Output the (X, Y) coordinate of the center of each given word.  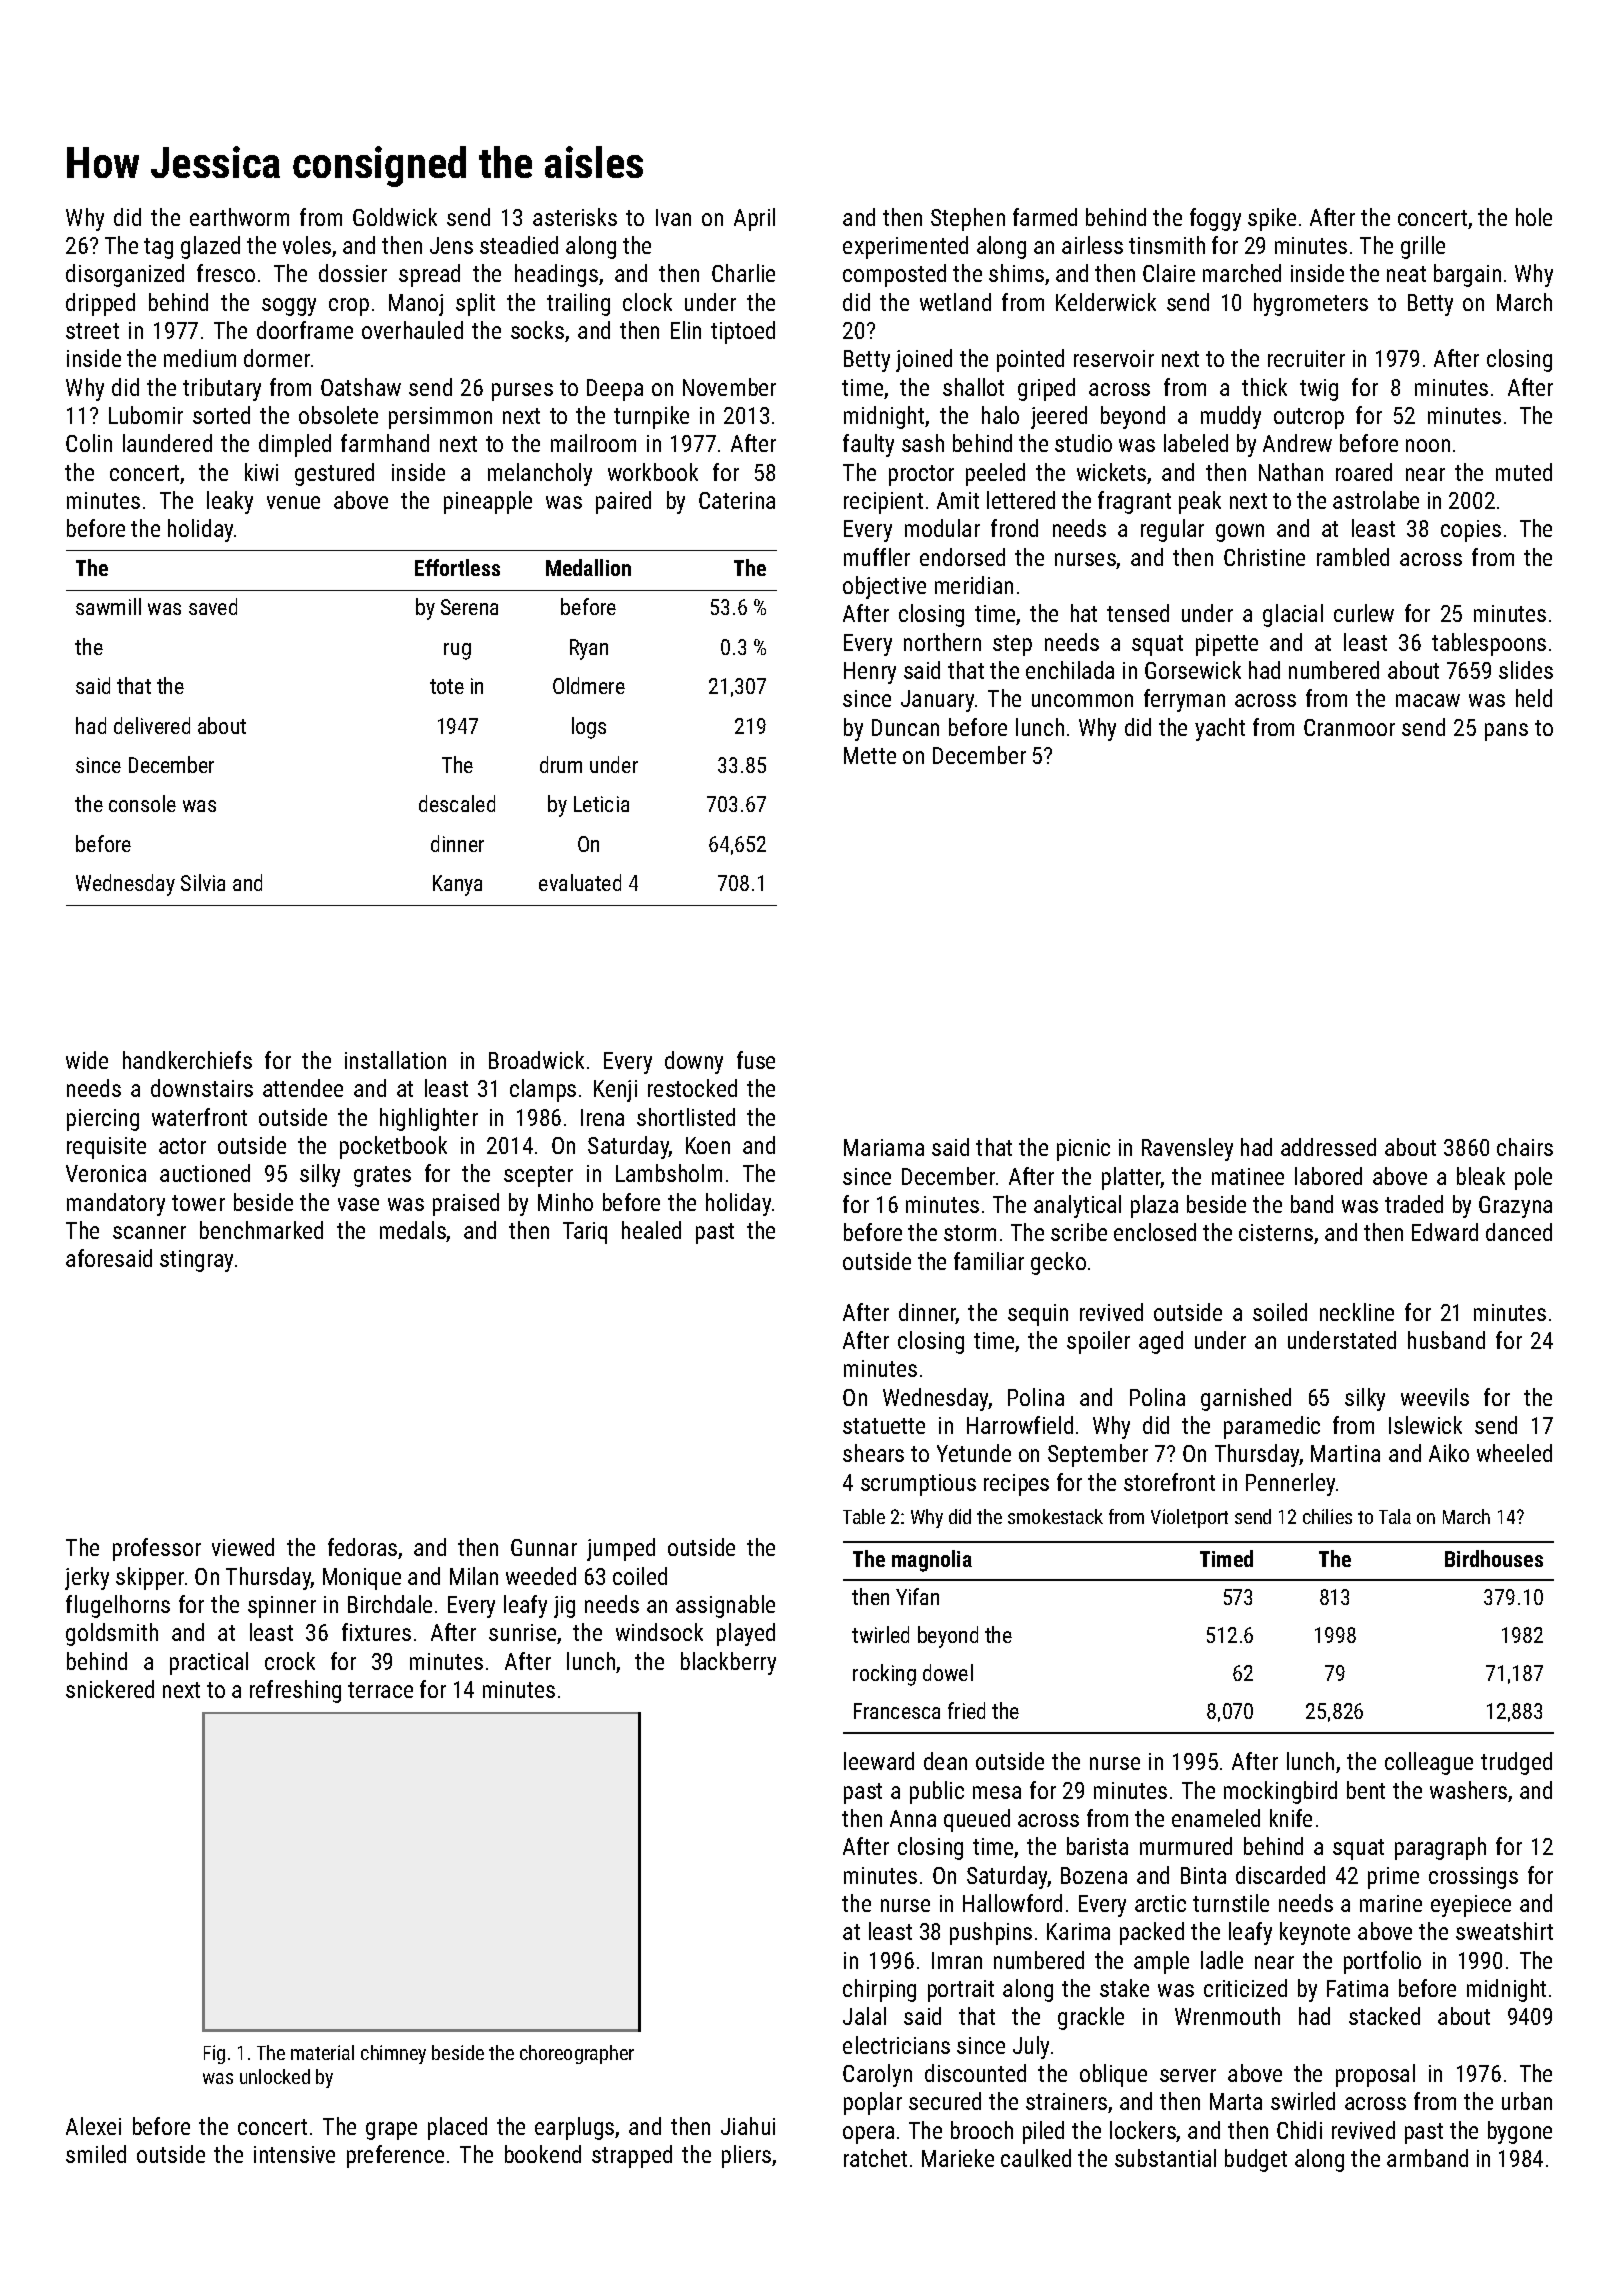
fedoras (362, 1547)
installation (395, 1060)
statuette (884, 1426)
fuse (756, 1060)
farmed (1045, 217)
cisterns (1276, 1232)
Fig (214, 2054)
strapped (632, 2156)
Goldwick (395, 217)
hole (1534, 217)
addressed (1328, 1147)
